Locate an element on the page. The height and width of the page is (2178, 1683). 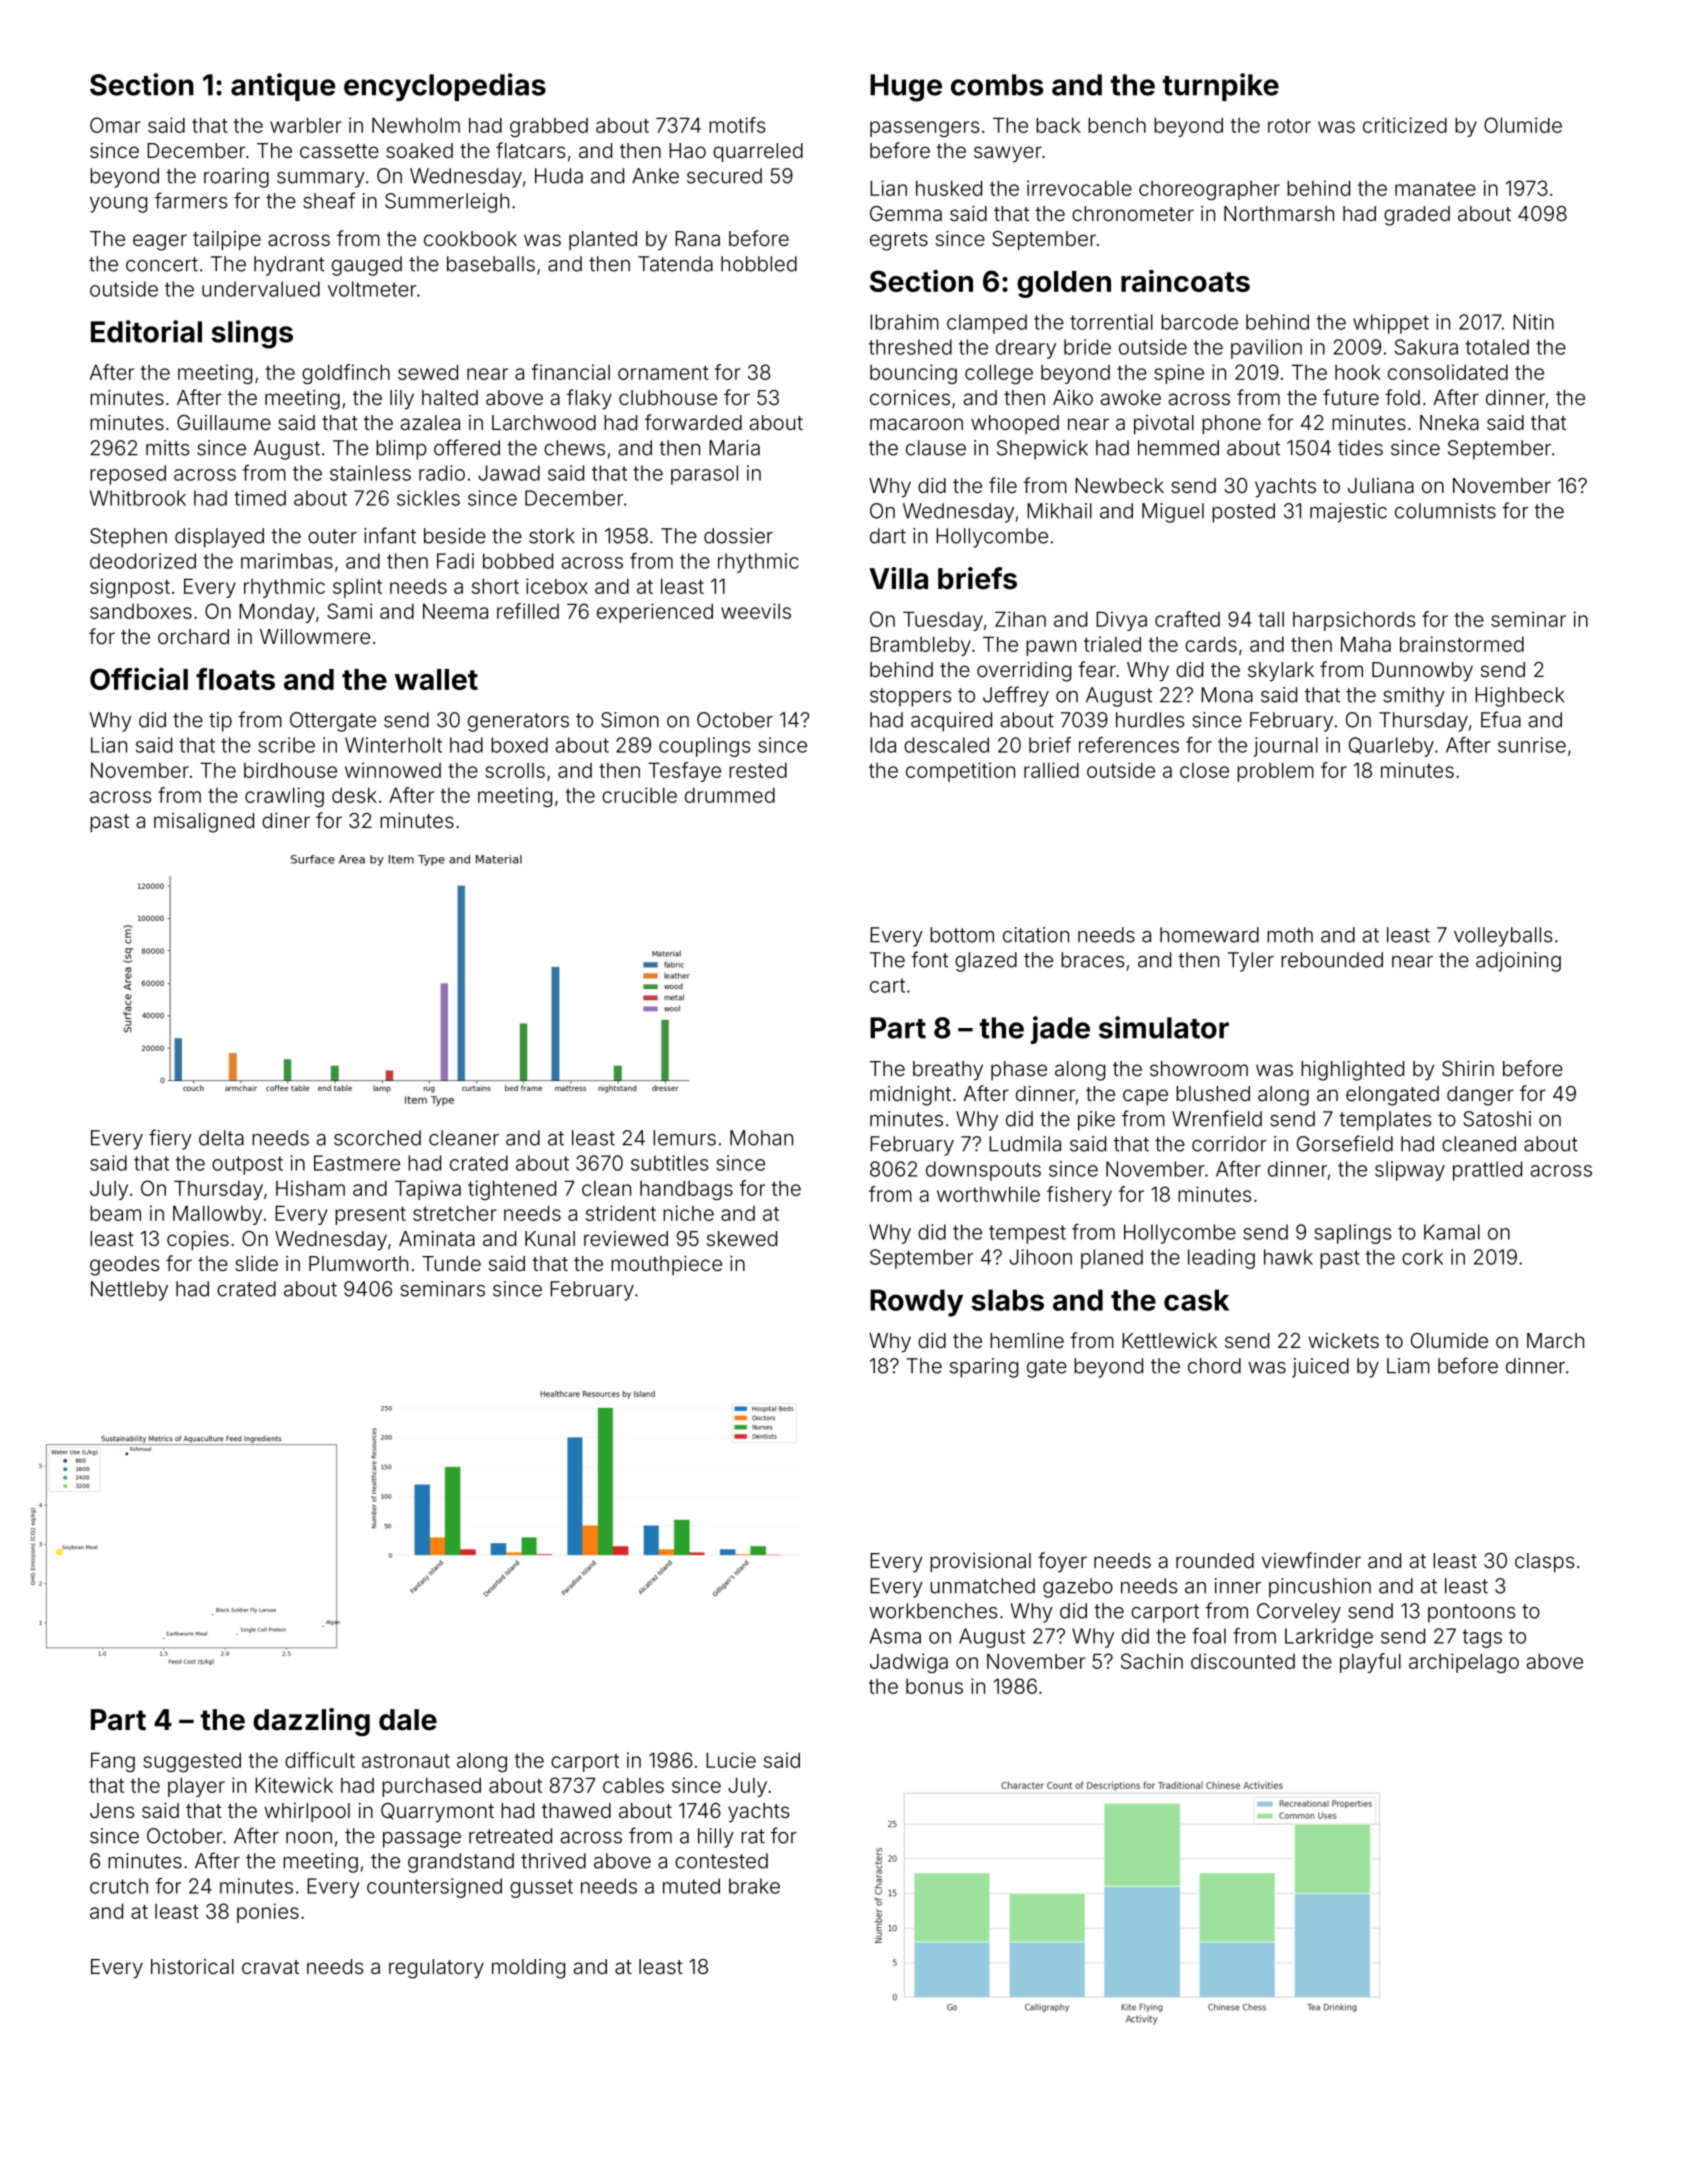
phone is located at coordinates (1231, 424).
